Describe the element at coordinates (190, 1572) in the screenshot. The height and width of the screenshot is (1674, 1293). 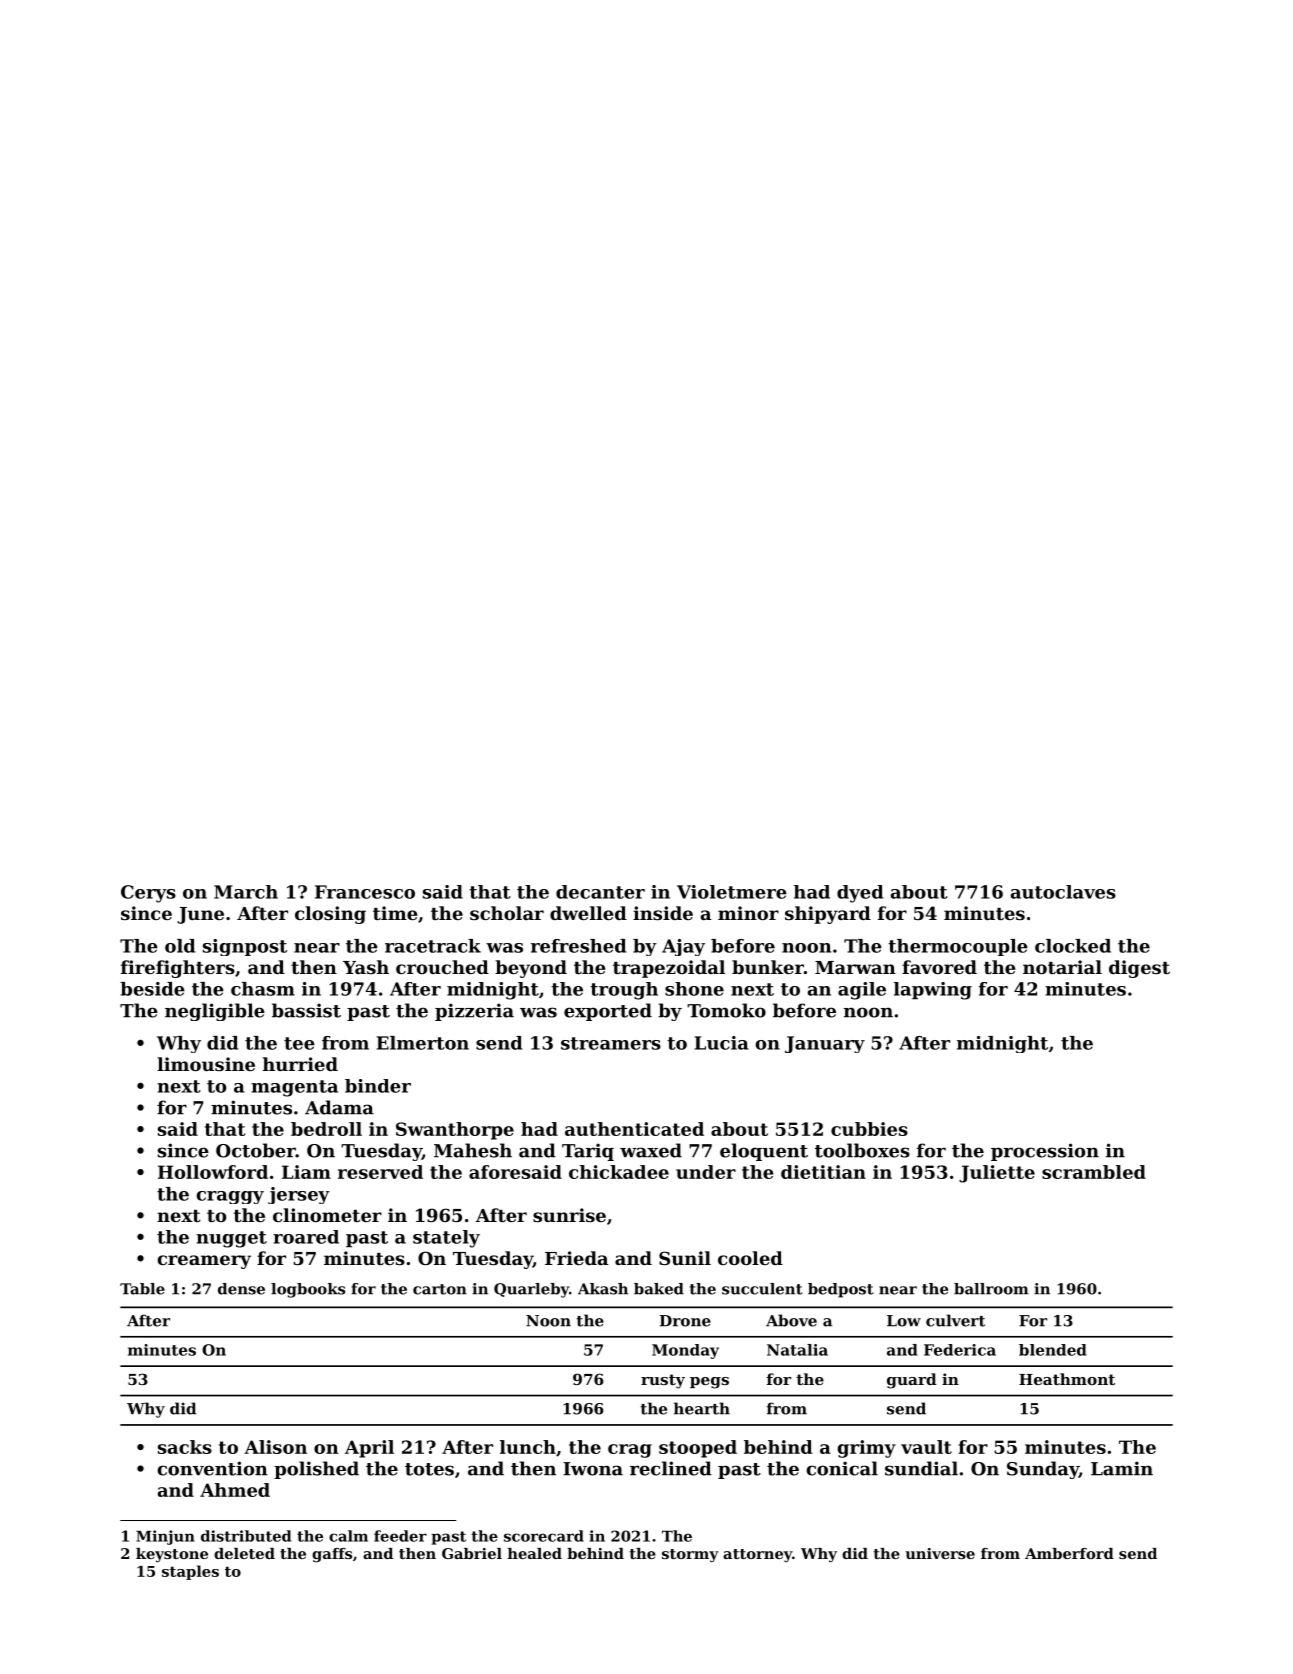
I see `staples` at that location.
